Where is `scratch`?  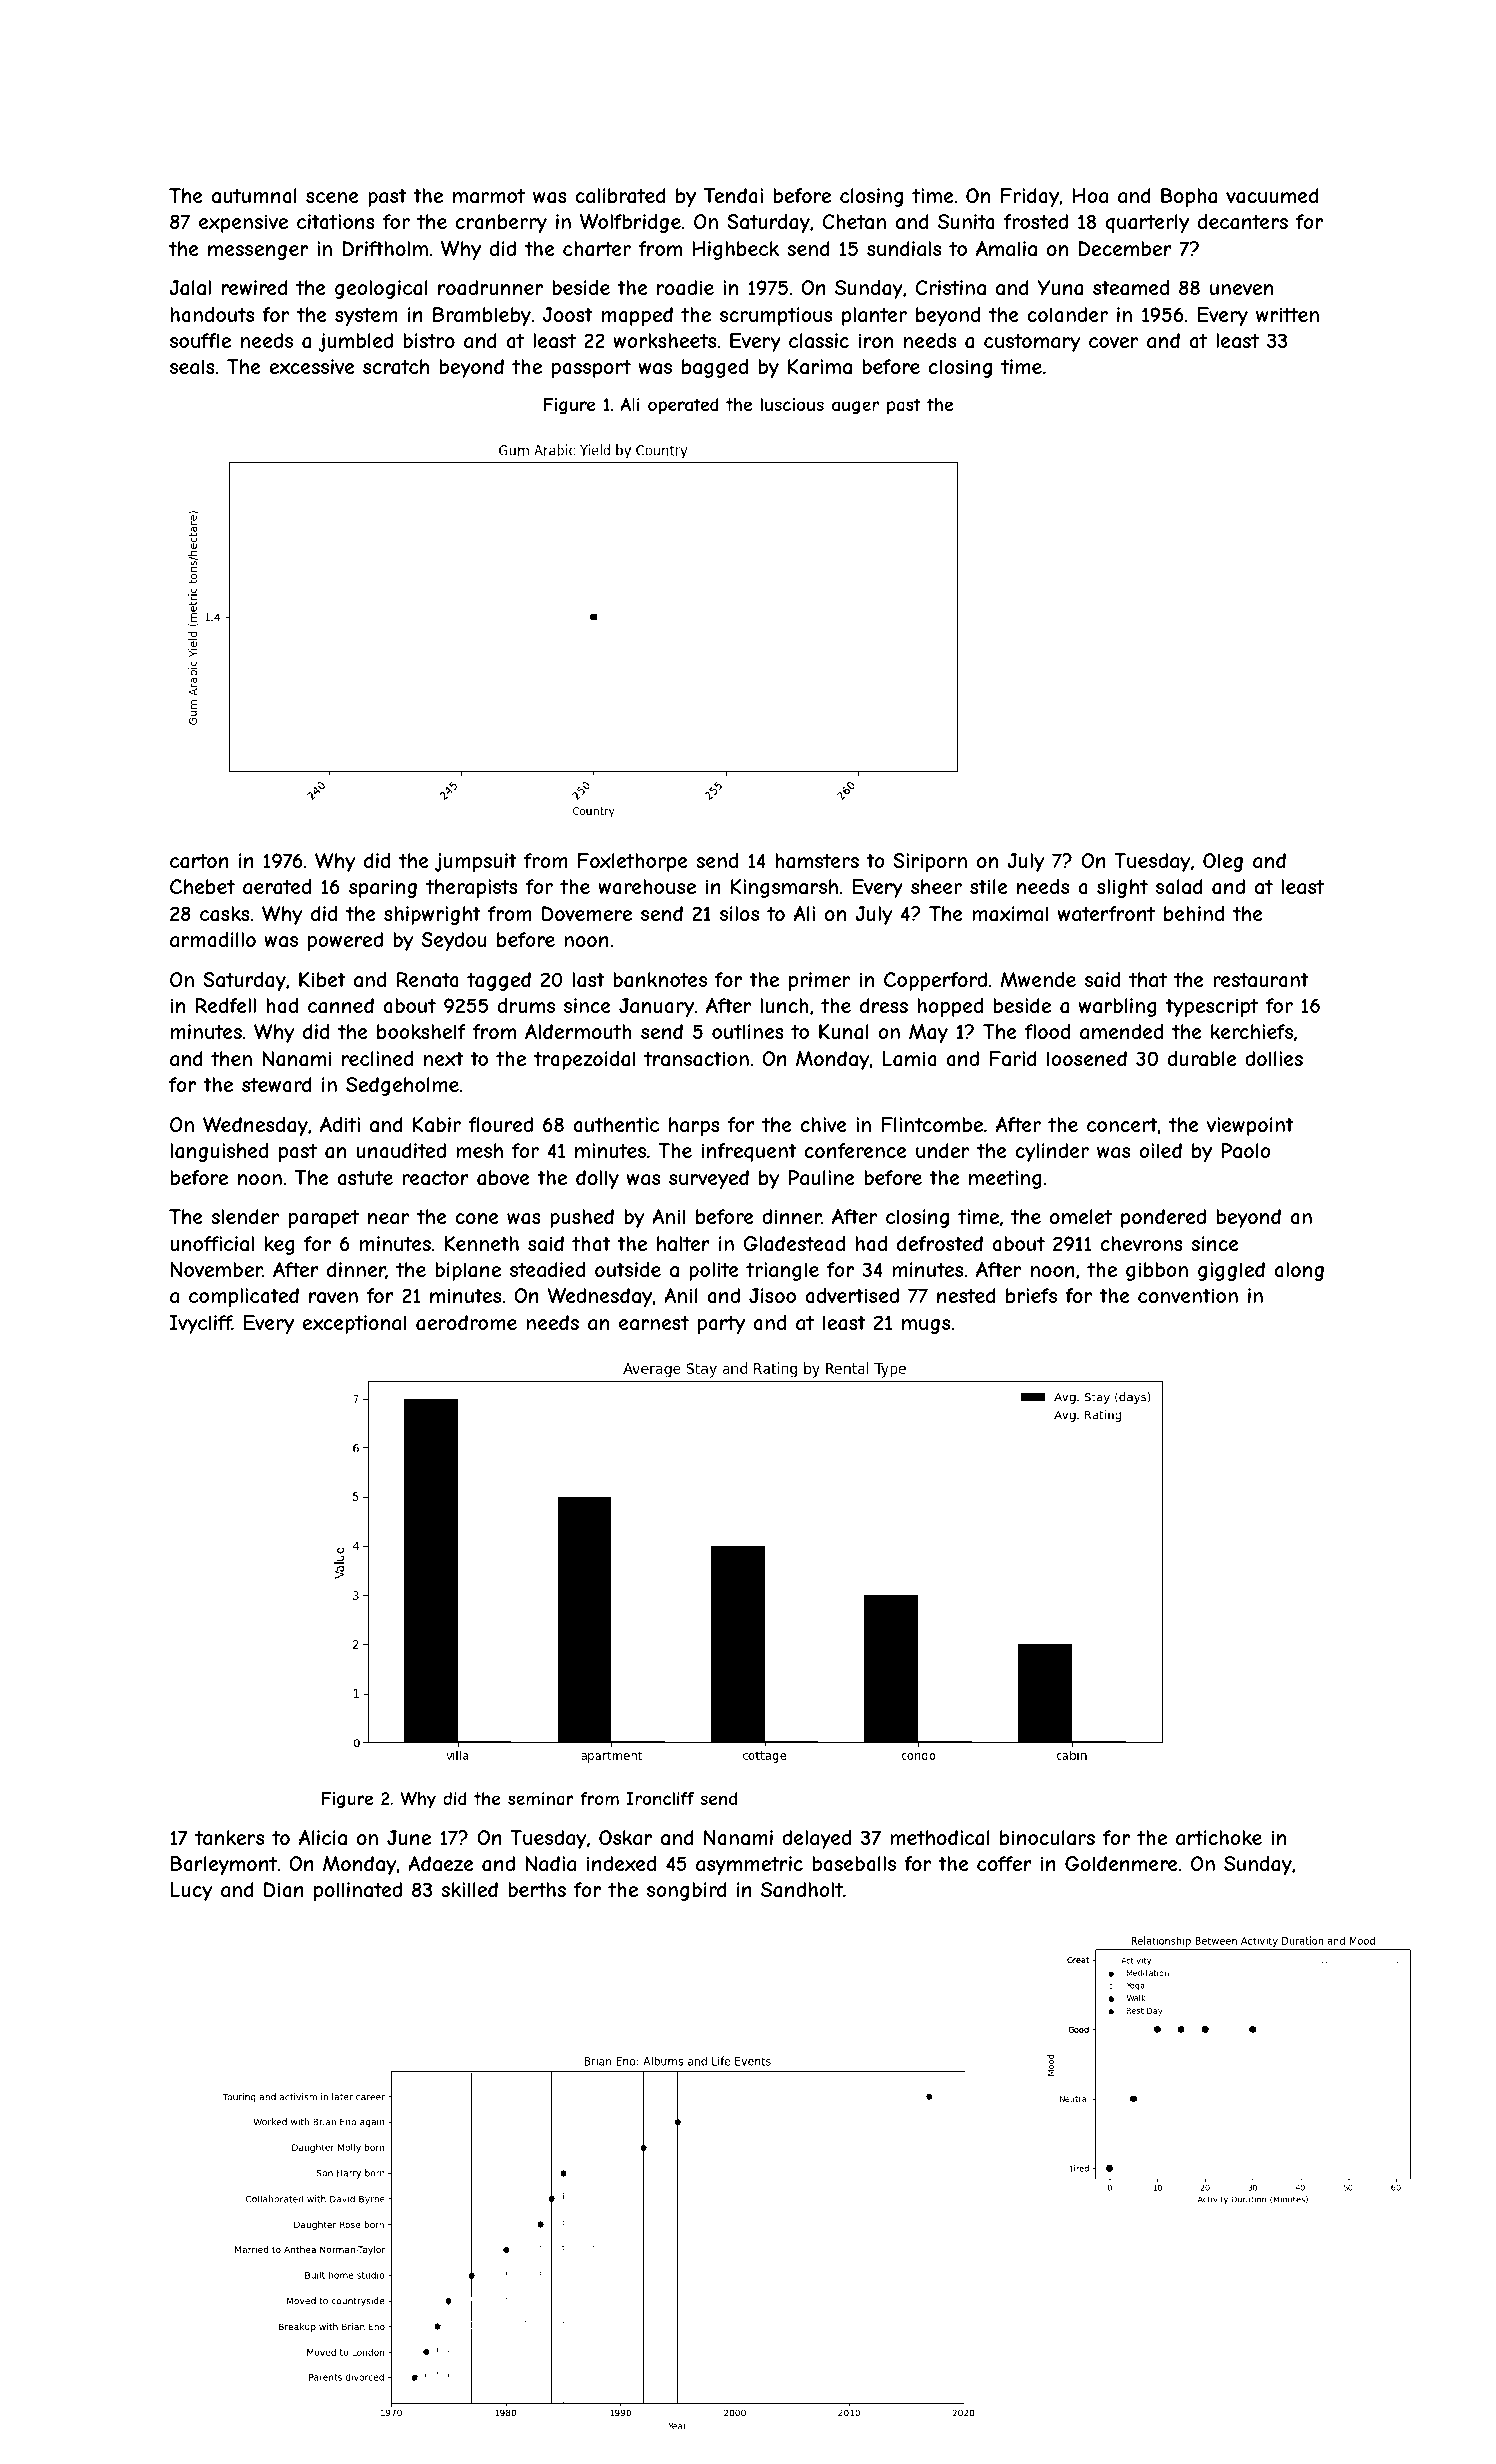
scratch is located at coordinates (396, 366).
